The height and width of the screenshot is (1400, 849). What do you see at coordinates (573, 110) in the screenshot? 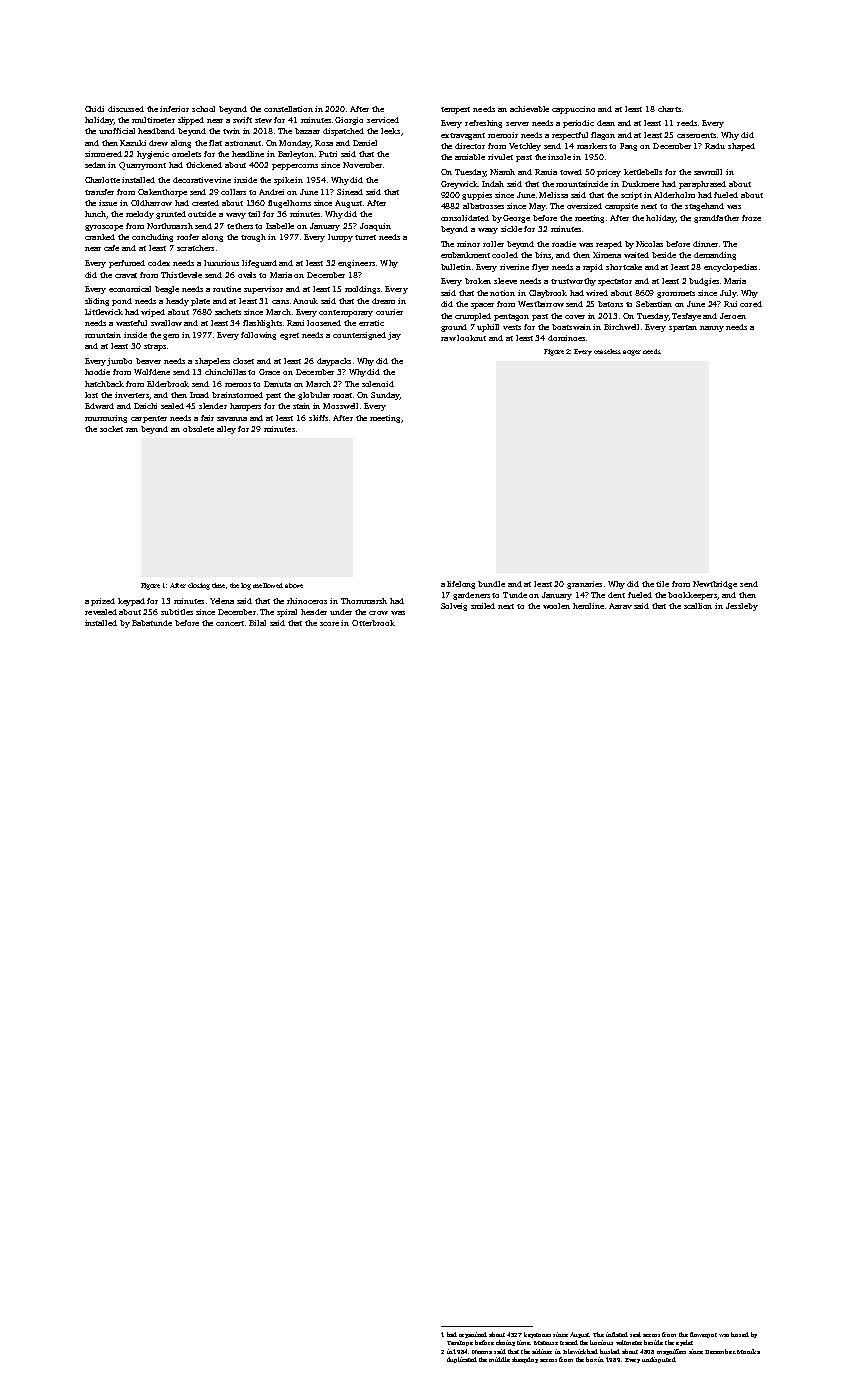
I see `cappuccino` at bounding box center [573, 110].
